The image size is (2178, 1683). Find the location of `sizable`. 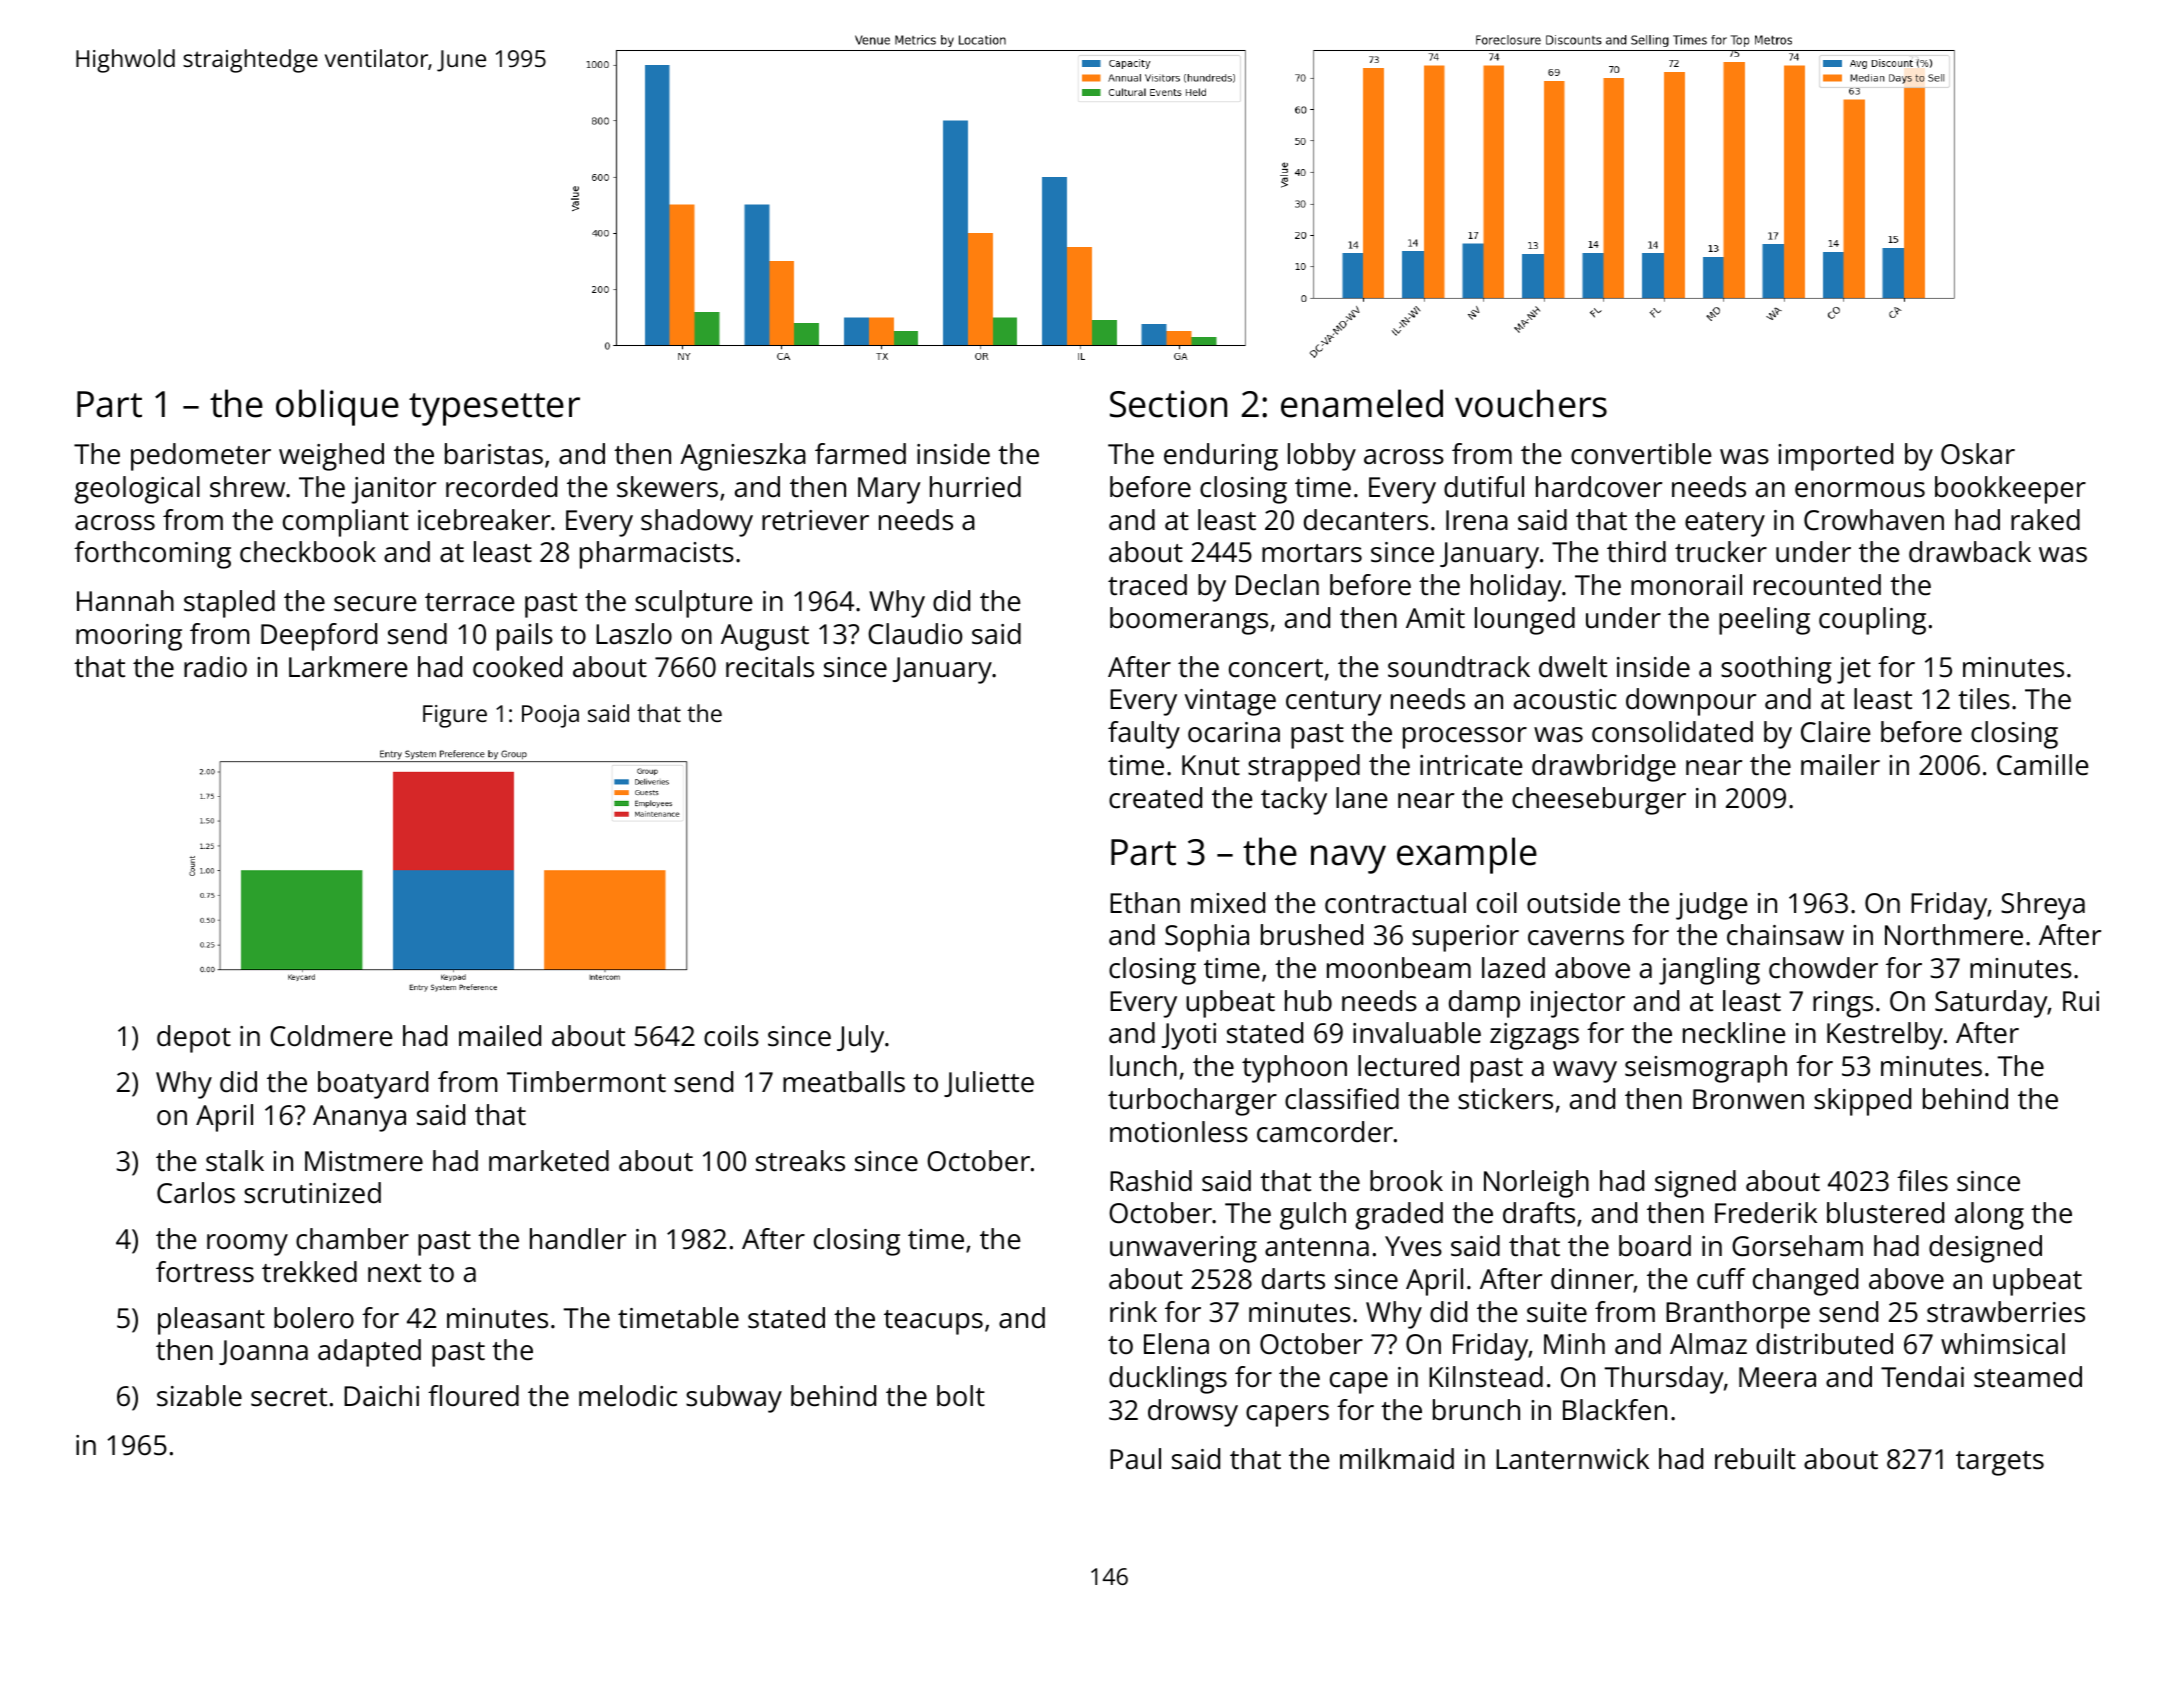

sizable is located at coordinates (199, 1396).
